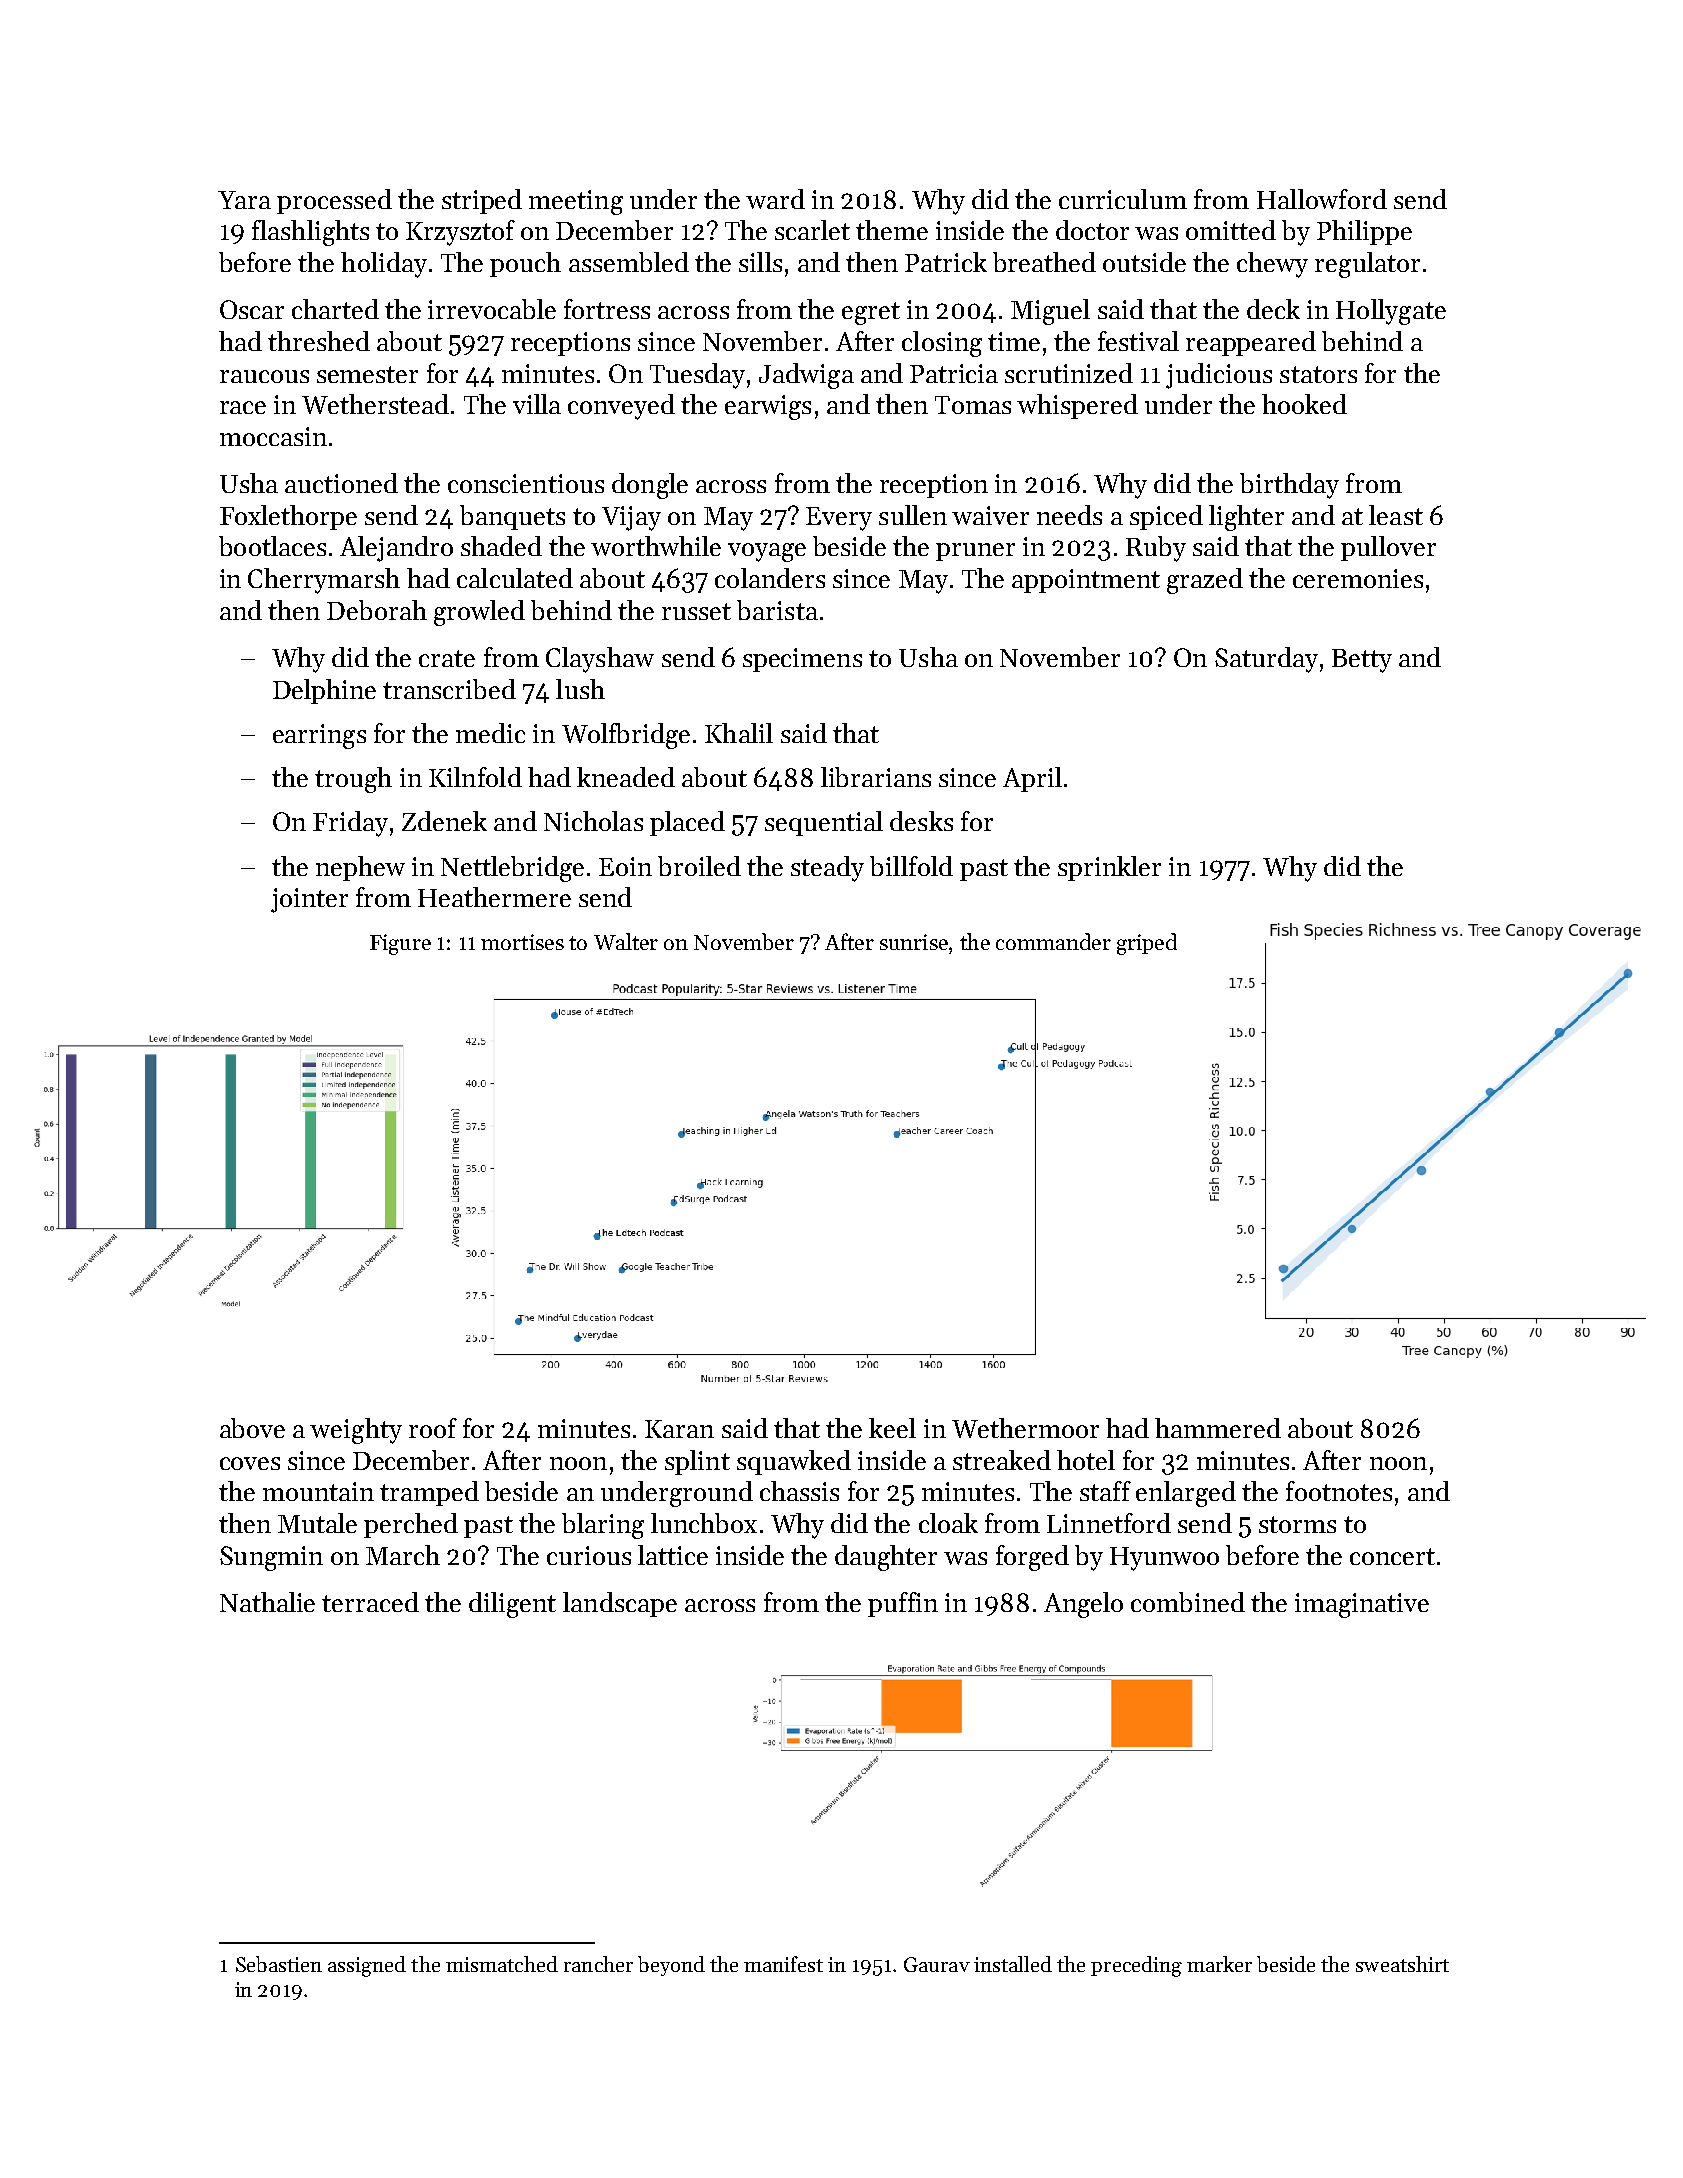  I want to click on roof, so click(433, 1428).
